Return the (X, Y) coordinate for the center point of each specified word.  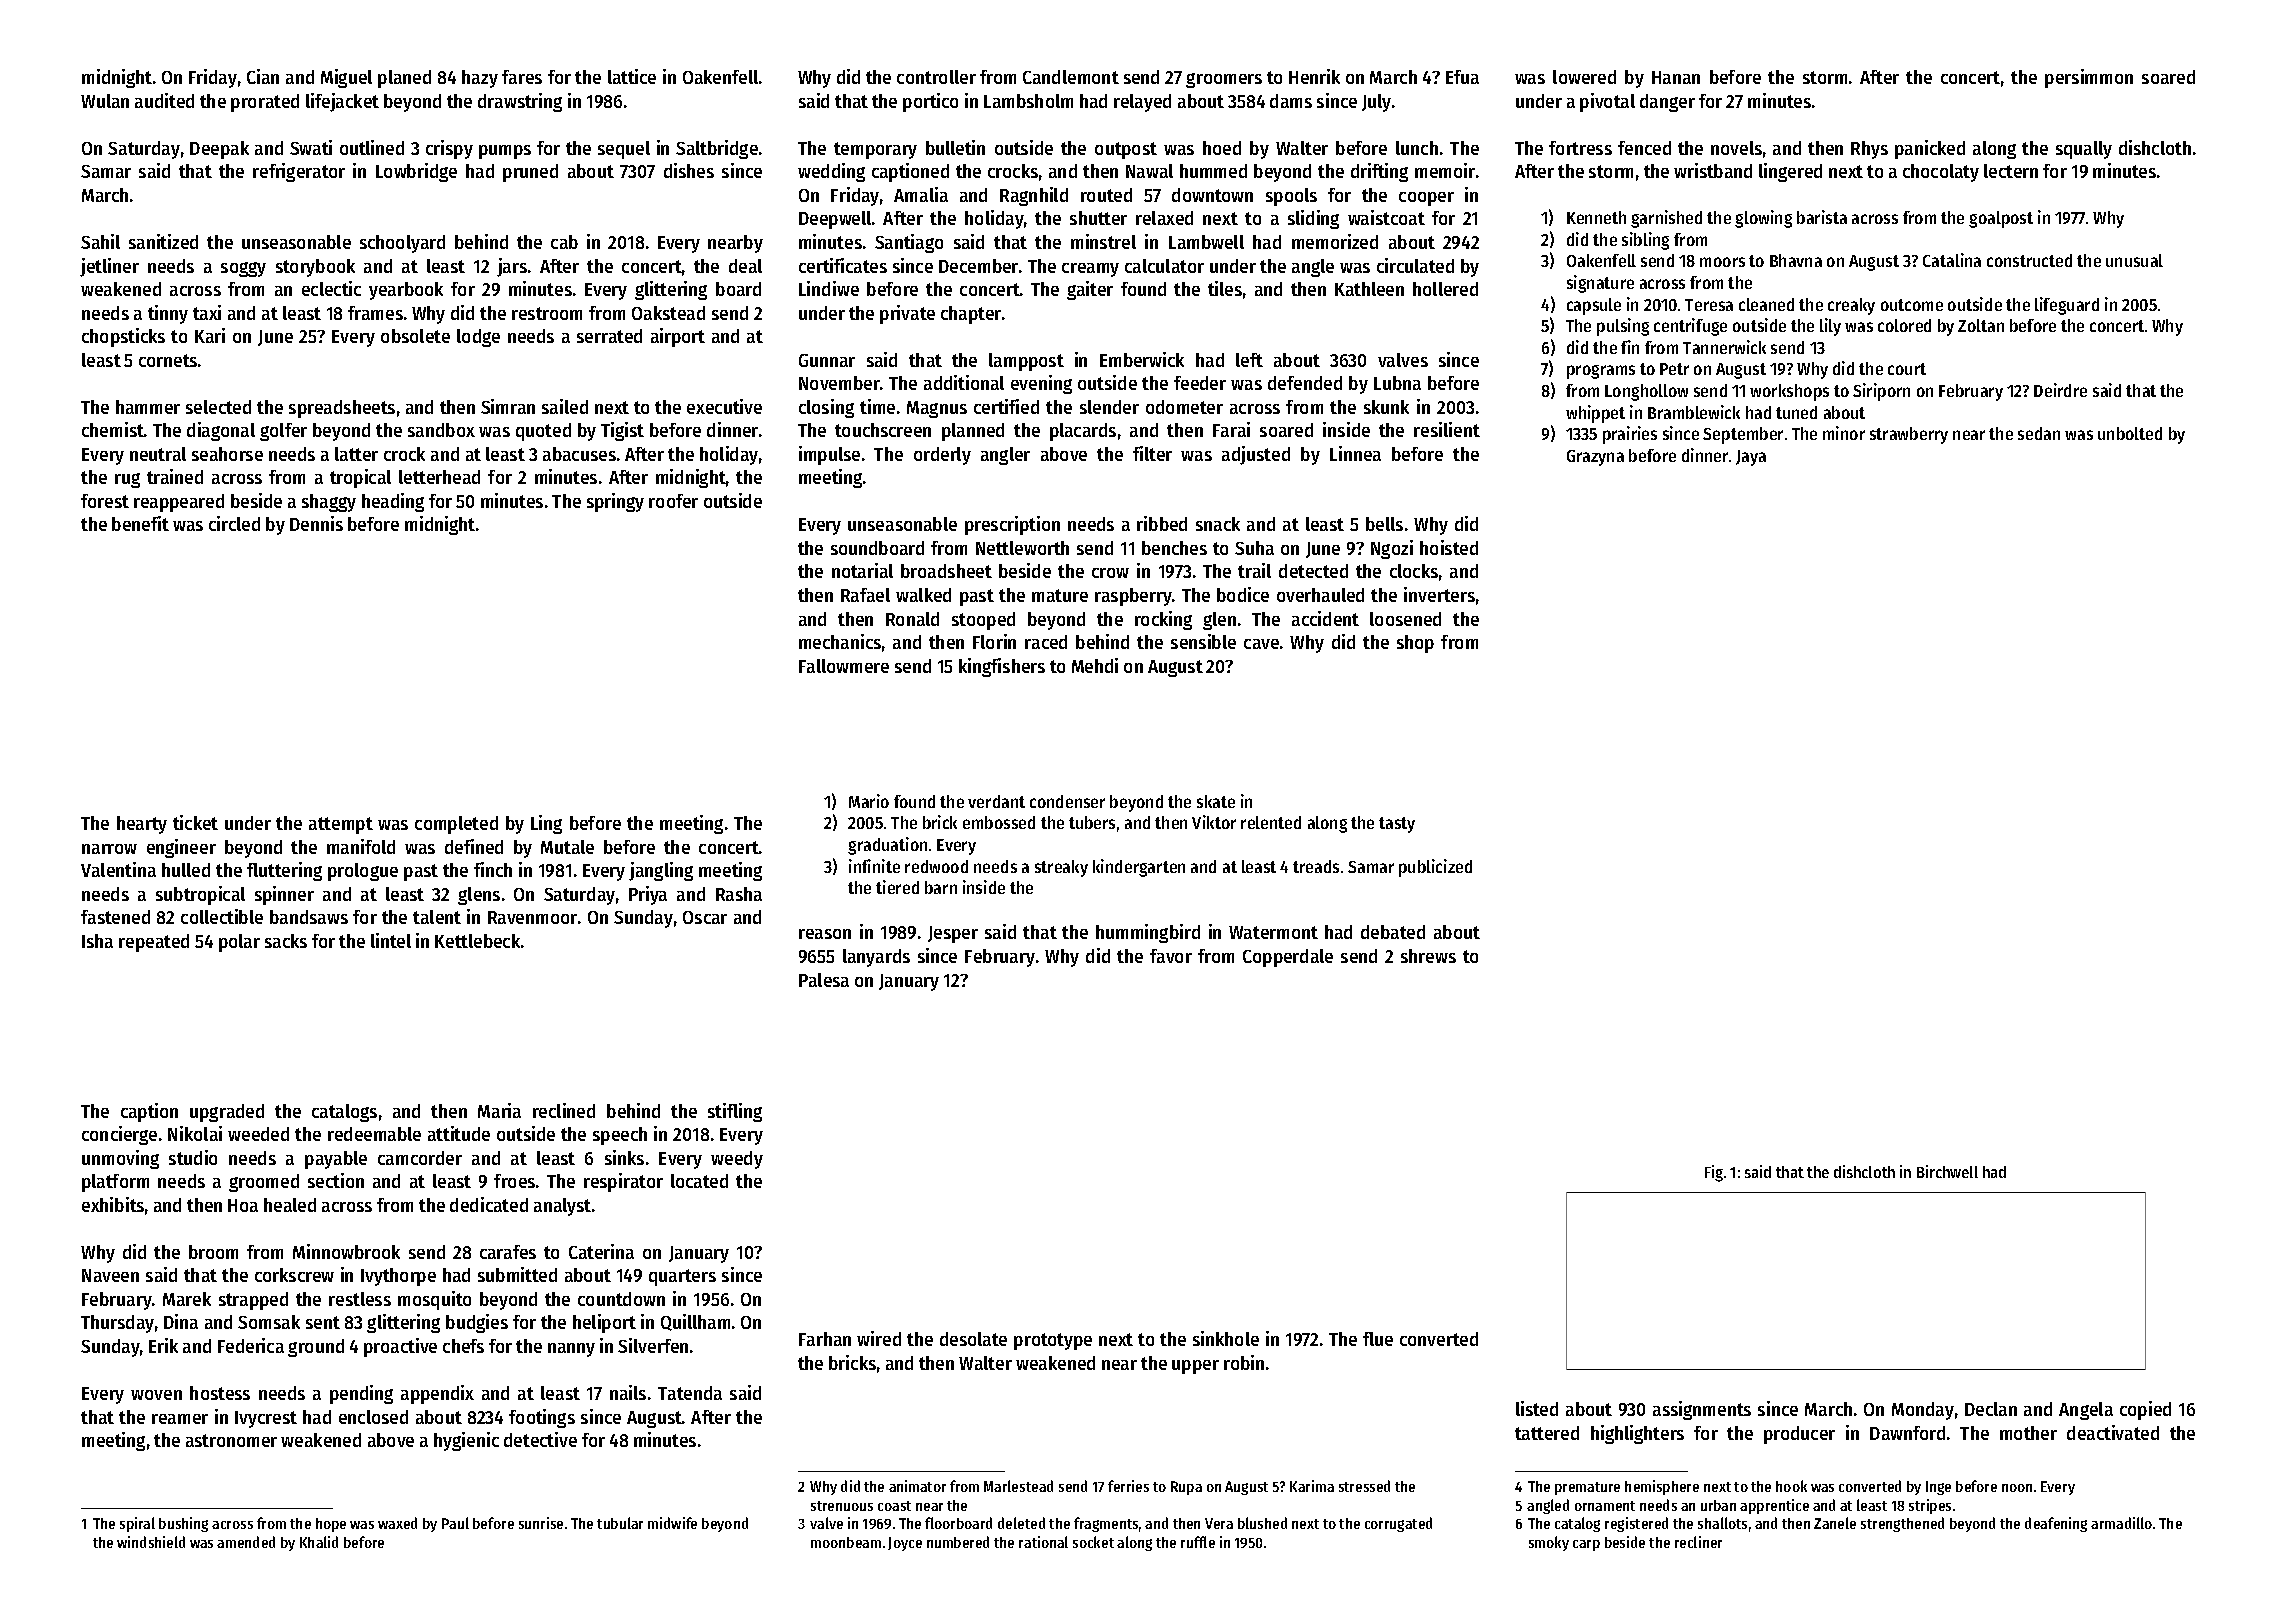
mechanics (840, 641)
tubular (620, 1523)
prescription (1012, 525)
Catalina (1952, 260)
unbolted (2130, 433)
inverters (1439, 594)
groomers (1224, 80)
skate (1216, 801)
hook (1791, 1486)
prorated (265, 103)
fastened (115, 917)
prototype (1053, 1341)
